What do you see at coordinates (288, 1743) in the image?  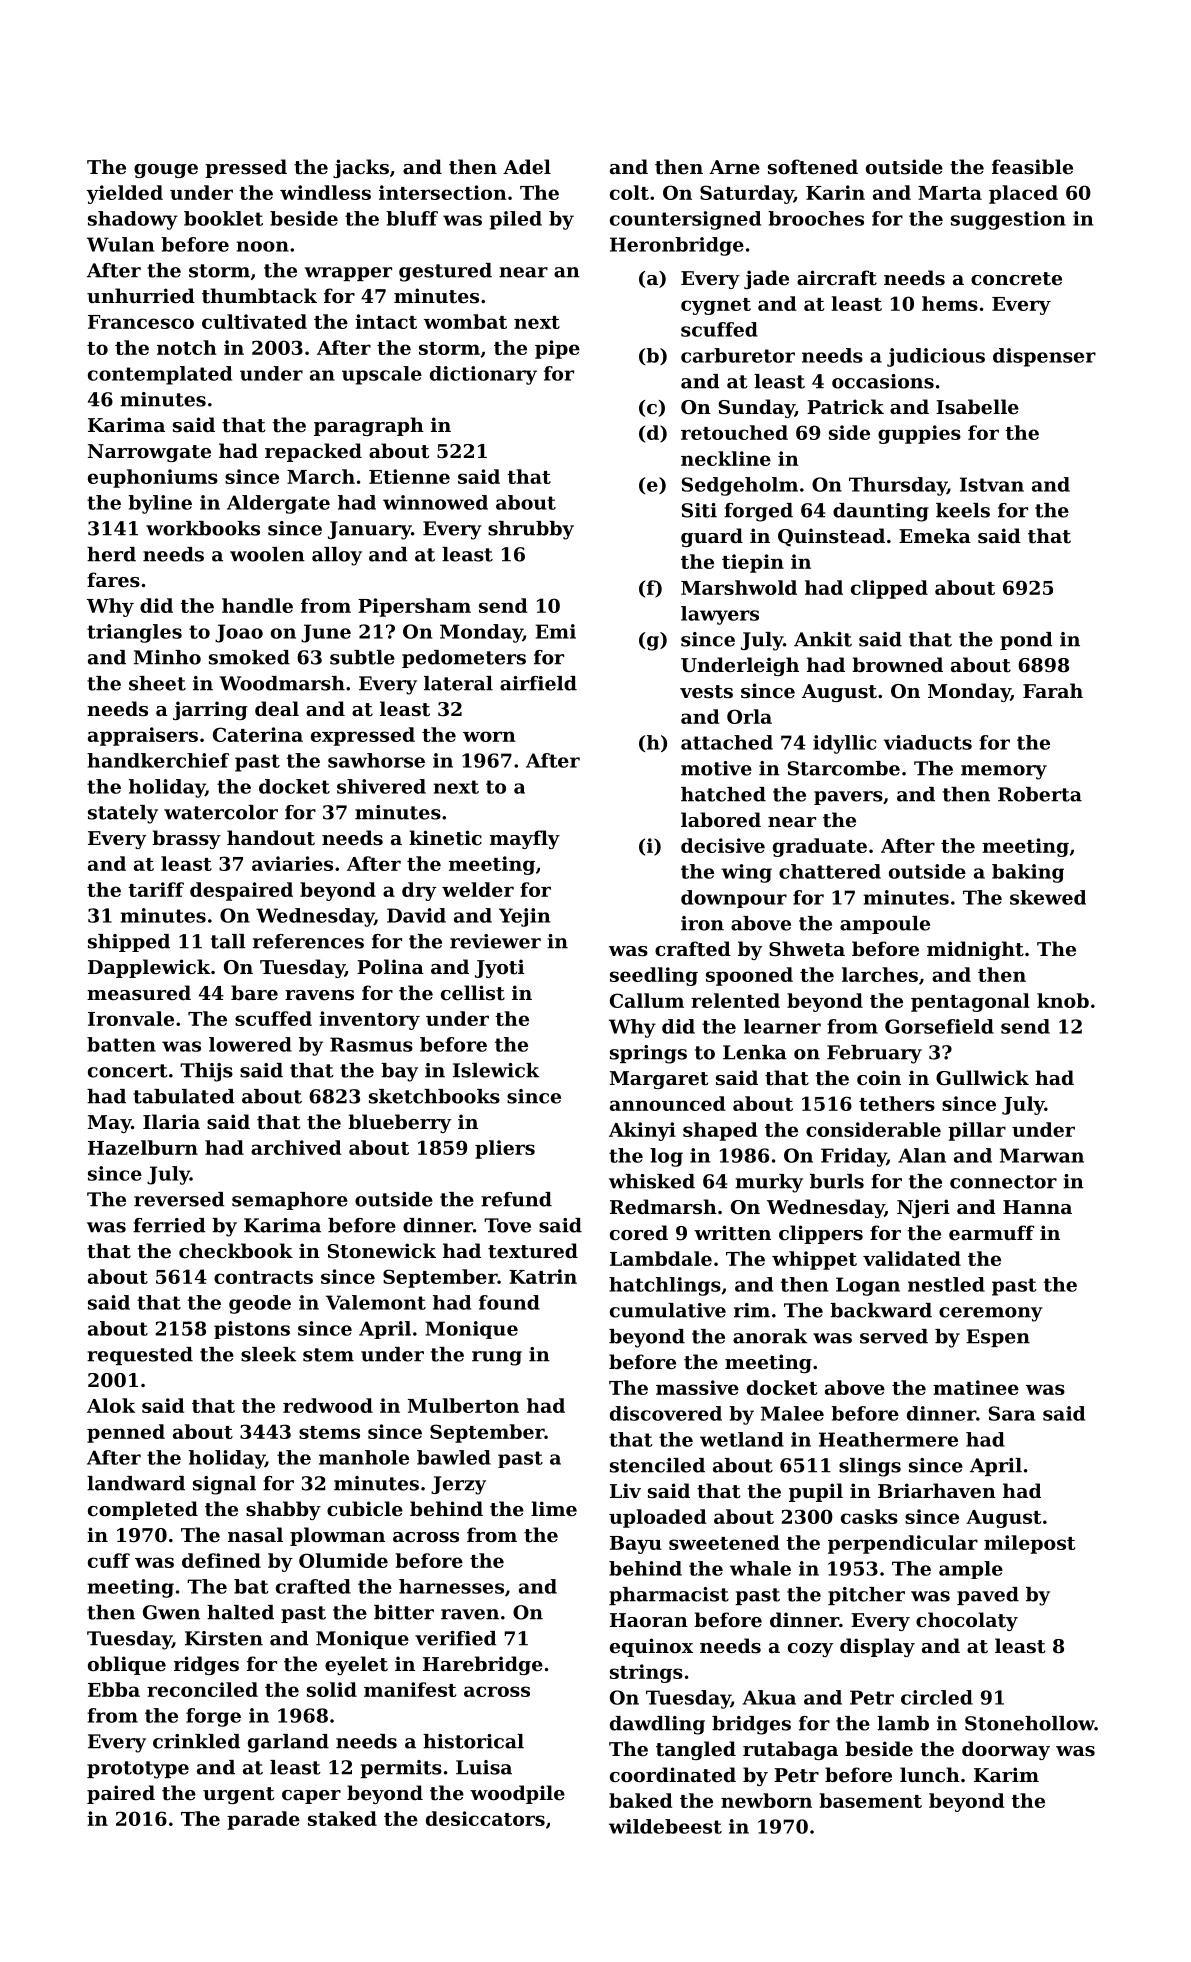 I see `garland` at bounding box center [288, 1743].
